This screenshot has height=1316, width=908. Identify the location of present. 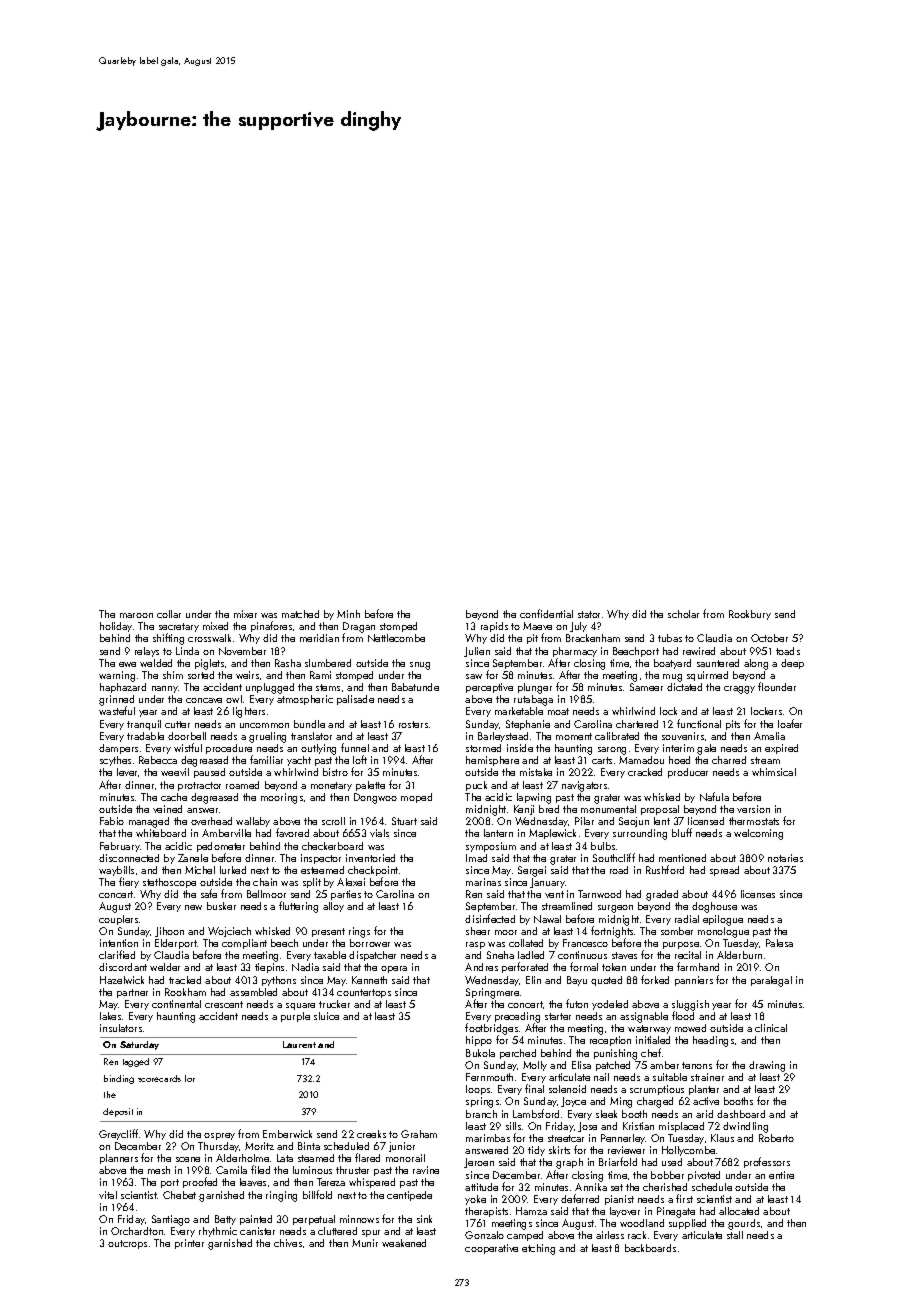
(328, 932).
